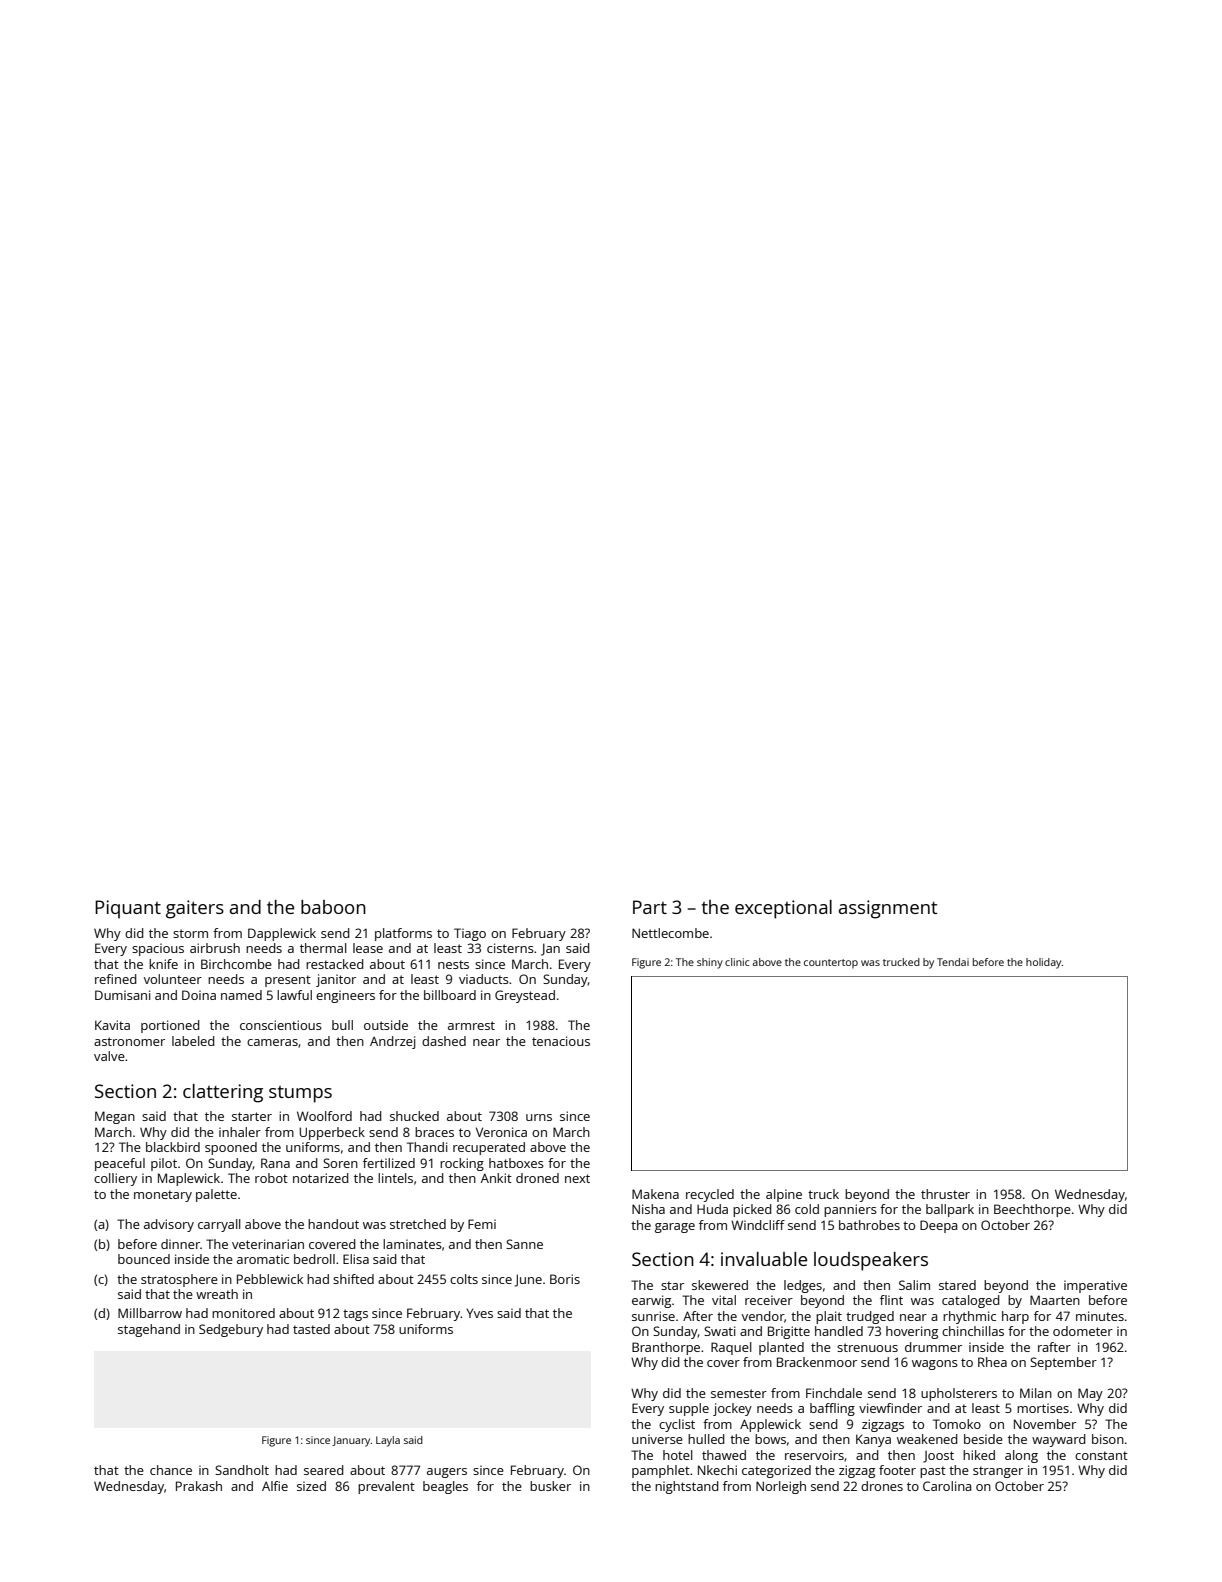 This screenshot has width=1222, height=1582. What do you see at coordinates (650, 907) in the screenshot?
I see `Part` at bounding box center [650, 907].
